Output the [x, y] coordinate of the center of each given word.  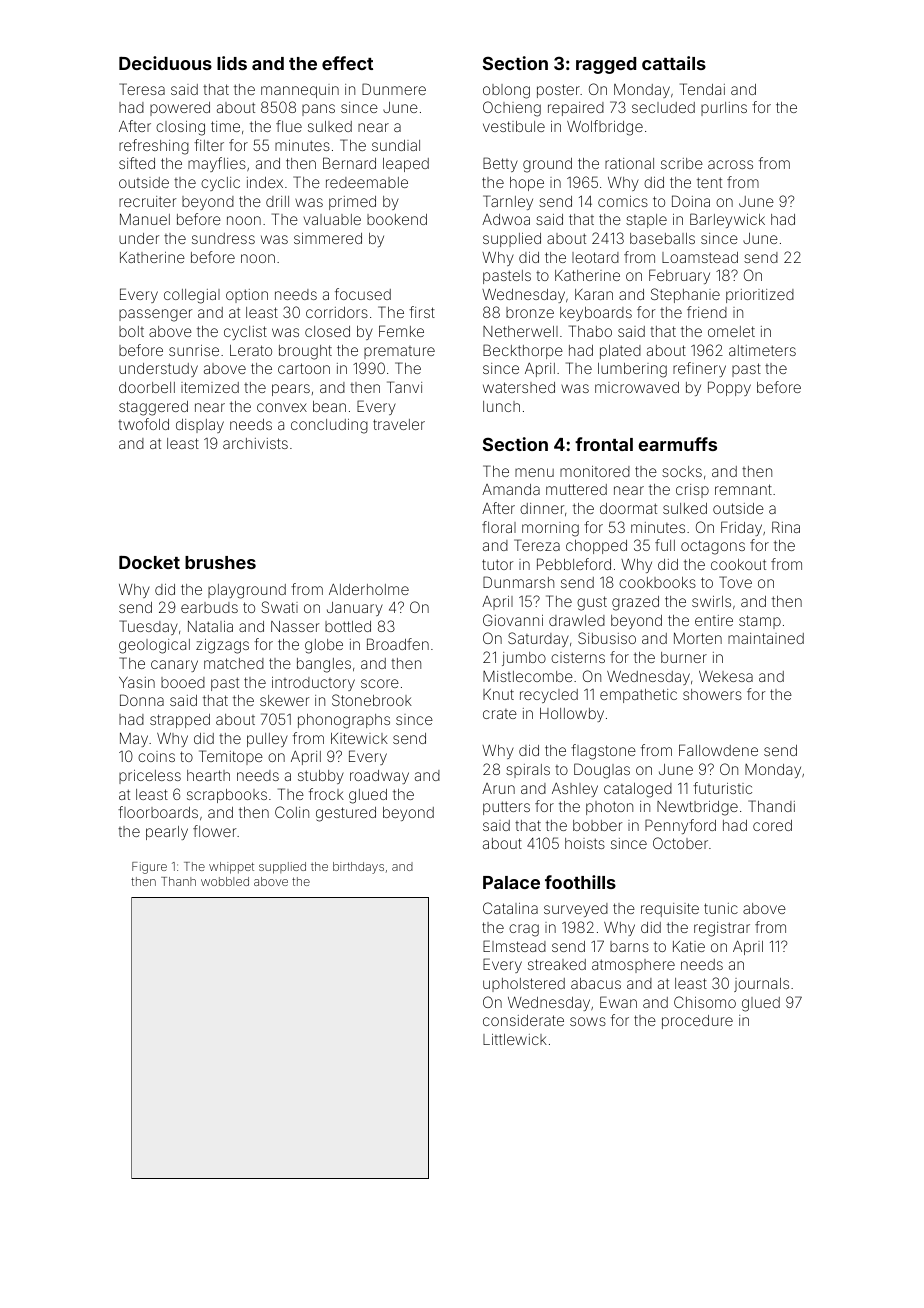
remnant [743, 489]
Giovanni [513, 620]
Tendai [702, 89]
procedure [697, 1022]
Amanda [511, 489]
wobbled [225, 881]
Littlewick [515, 1039]
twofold [143, 424]
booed [183, 682]
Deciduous [165, 63]
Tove [735, 582]
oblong [506, 91]
